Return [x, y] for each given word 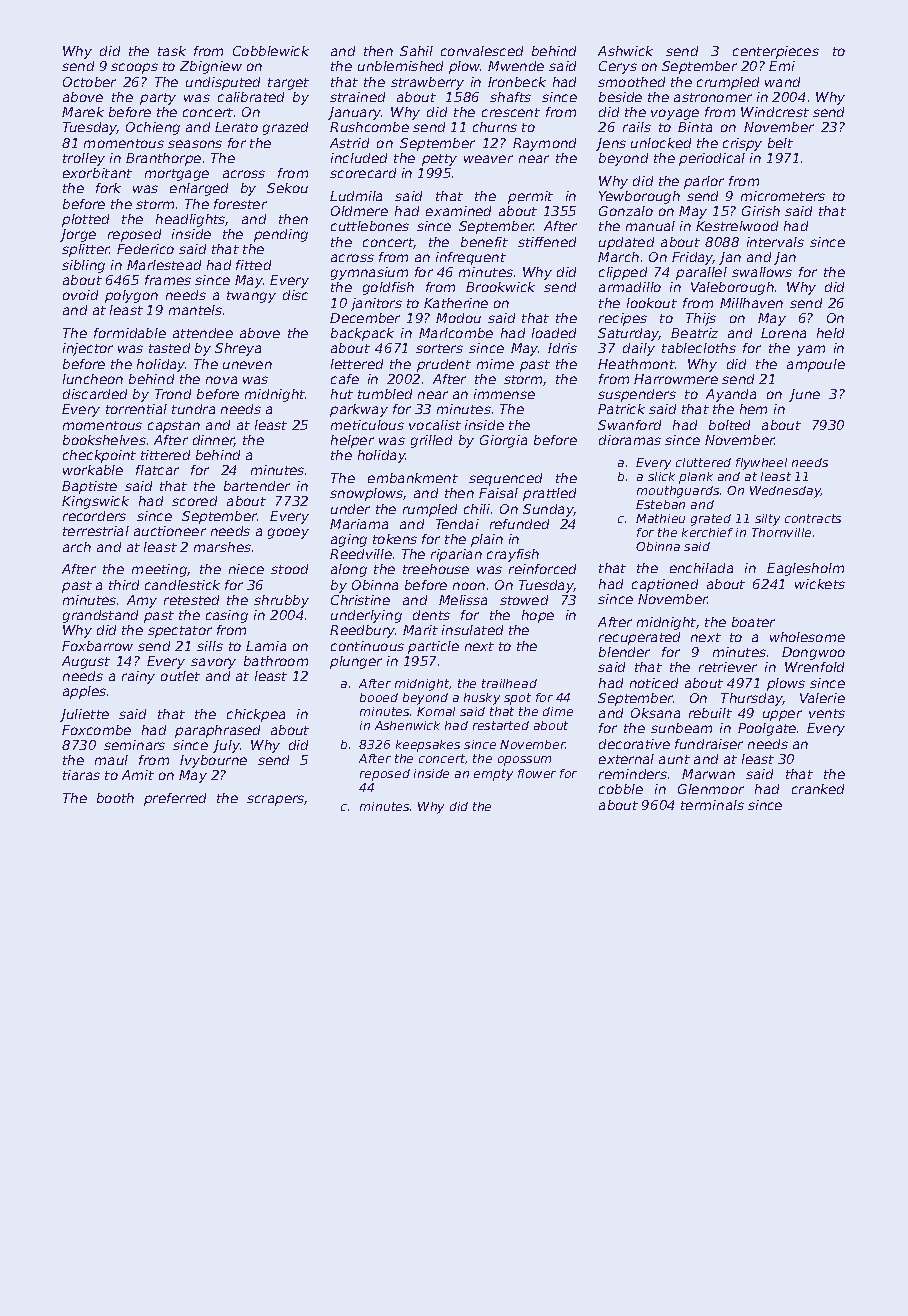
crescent [511, 112]
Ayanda [731, 395]
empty [493, 775]
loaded [554, 333]
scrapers [276, 800]
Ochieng [153, 128]
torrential [136, 409]
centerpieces [776, 52]
